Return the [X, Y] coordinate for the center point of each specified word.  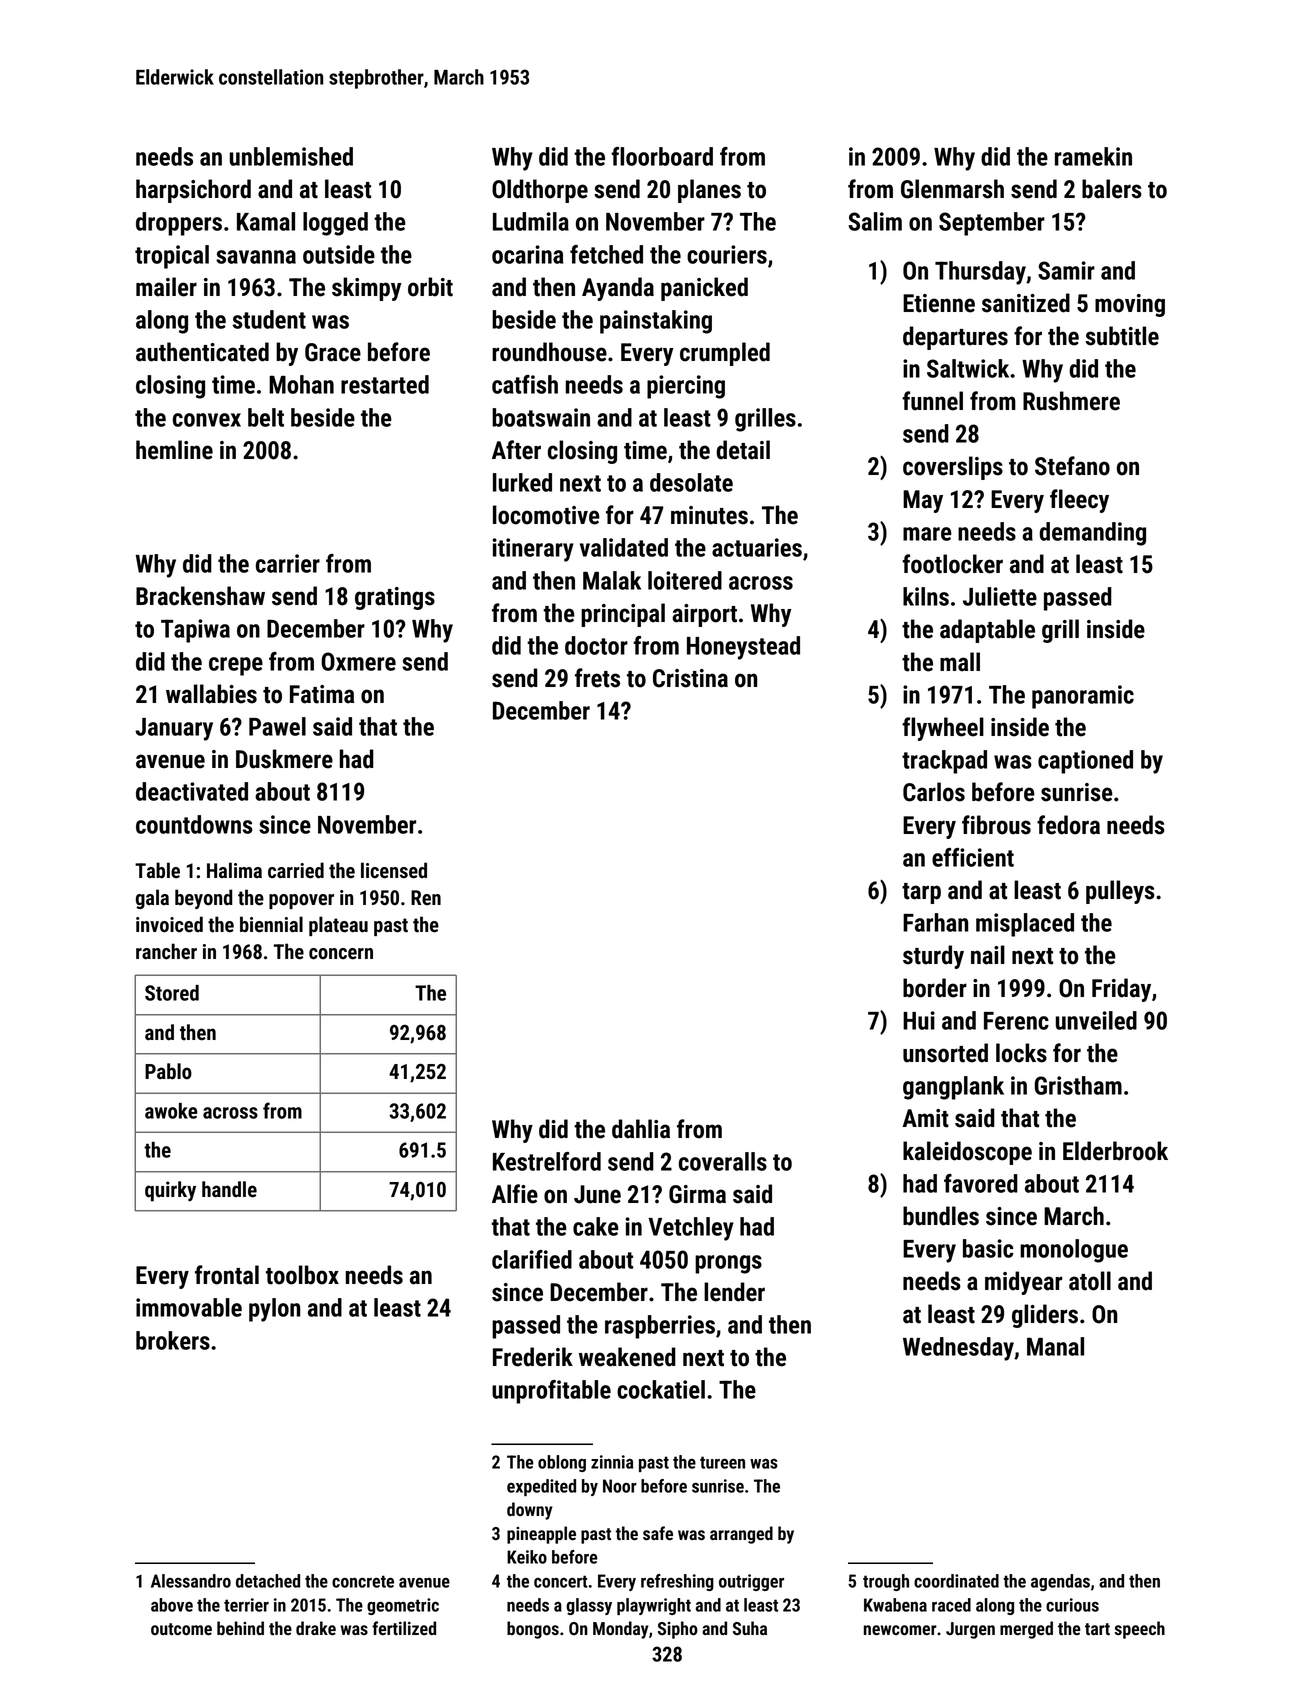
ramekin [1093, 156]
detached [268, 1581]
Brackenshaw [200, 596]
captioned [1085, 762]
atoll [1090, 1281]
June [597, 1194]
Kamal [266, 221]
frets [597, 678]
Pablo [168, 1071]
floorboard [662, 156]
